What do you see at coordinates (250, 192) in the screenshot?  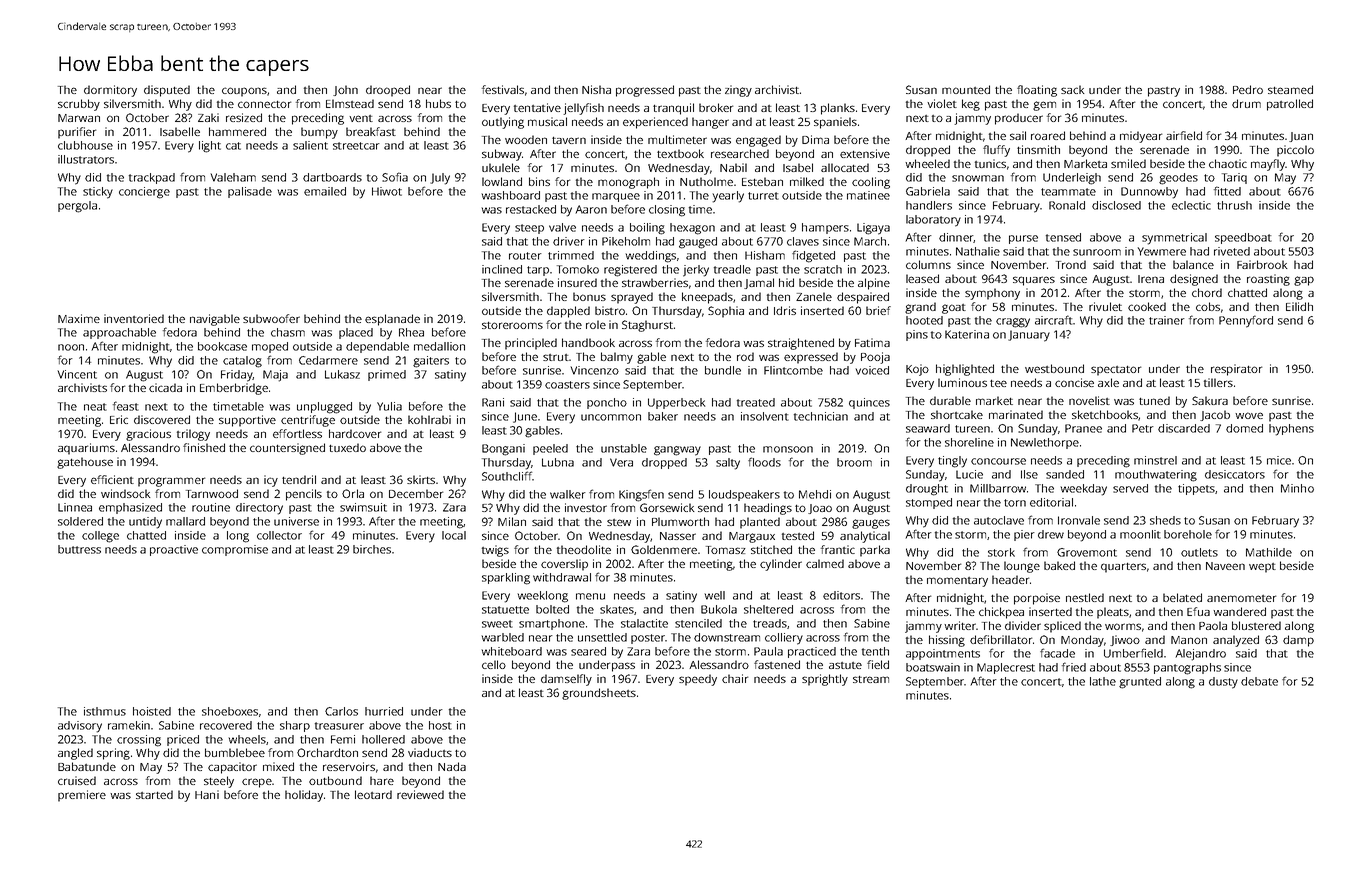 I see `palisade` at bounding box center [250, 192].
